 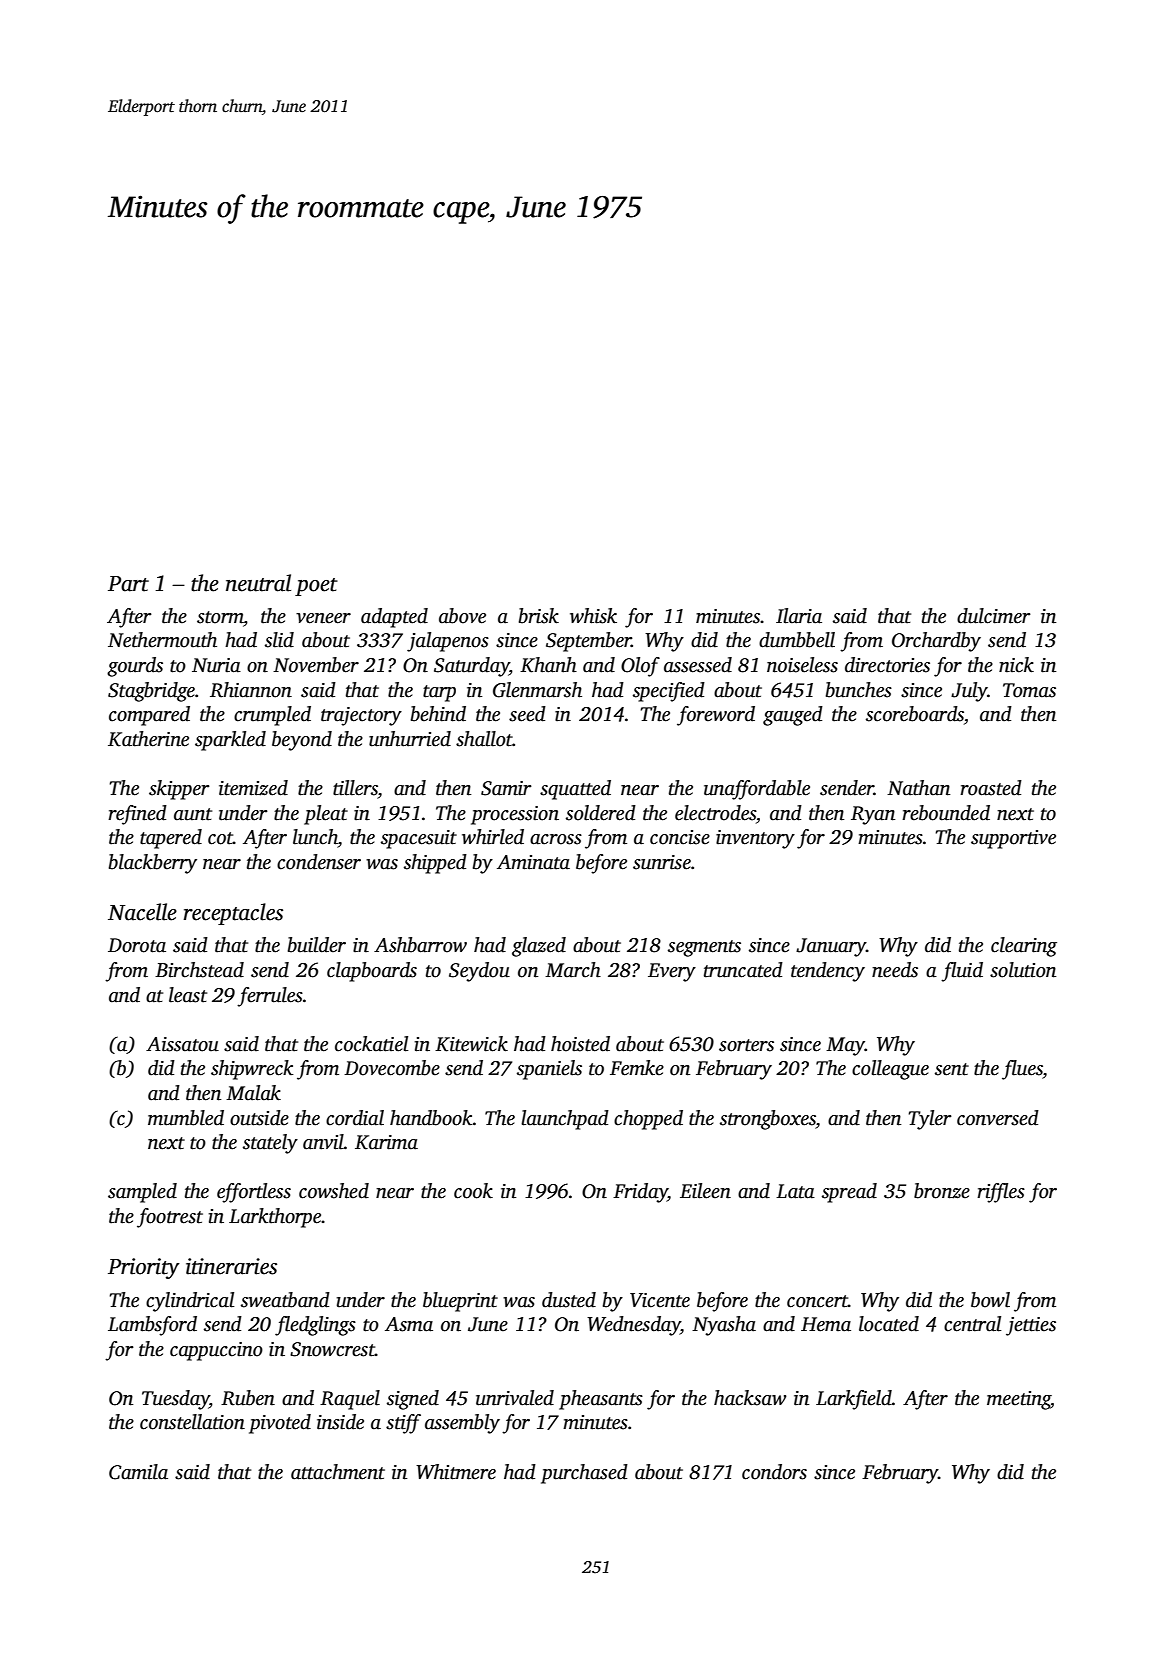 What do you see at coordinates (930, 1120) in the screenshot?
I see `Tyler` at bounding box center [930, 1120].
